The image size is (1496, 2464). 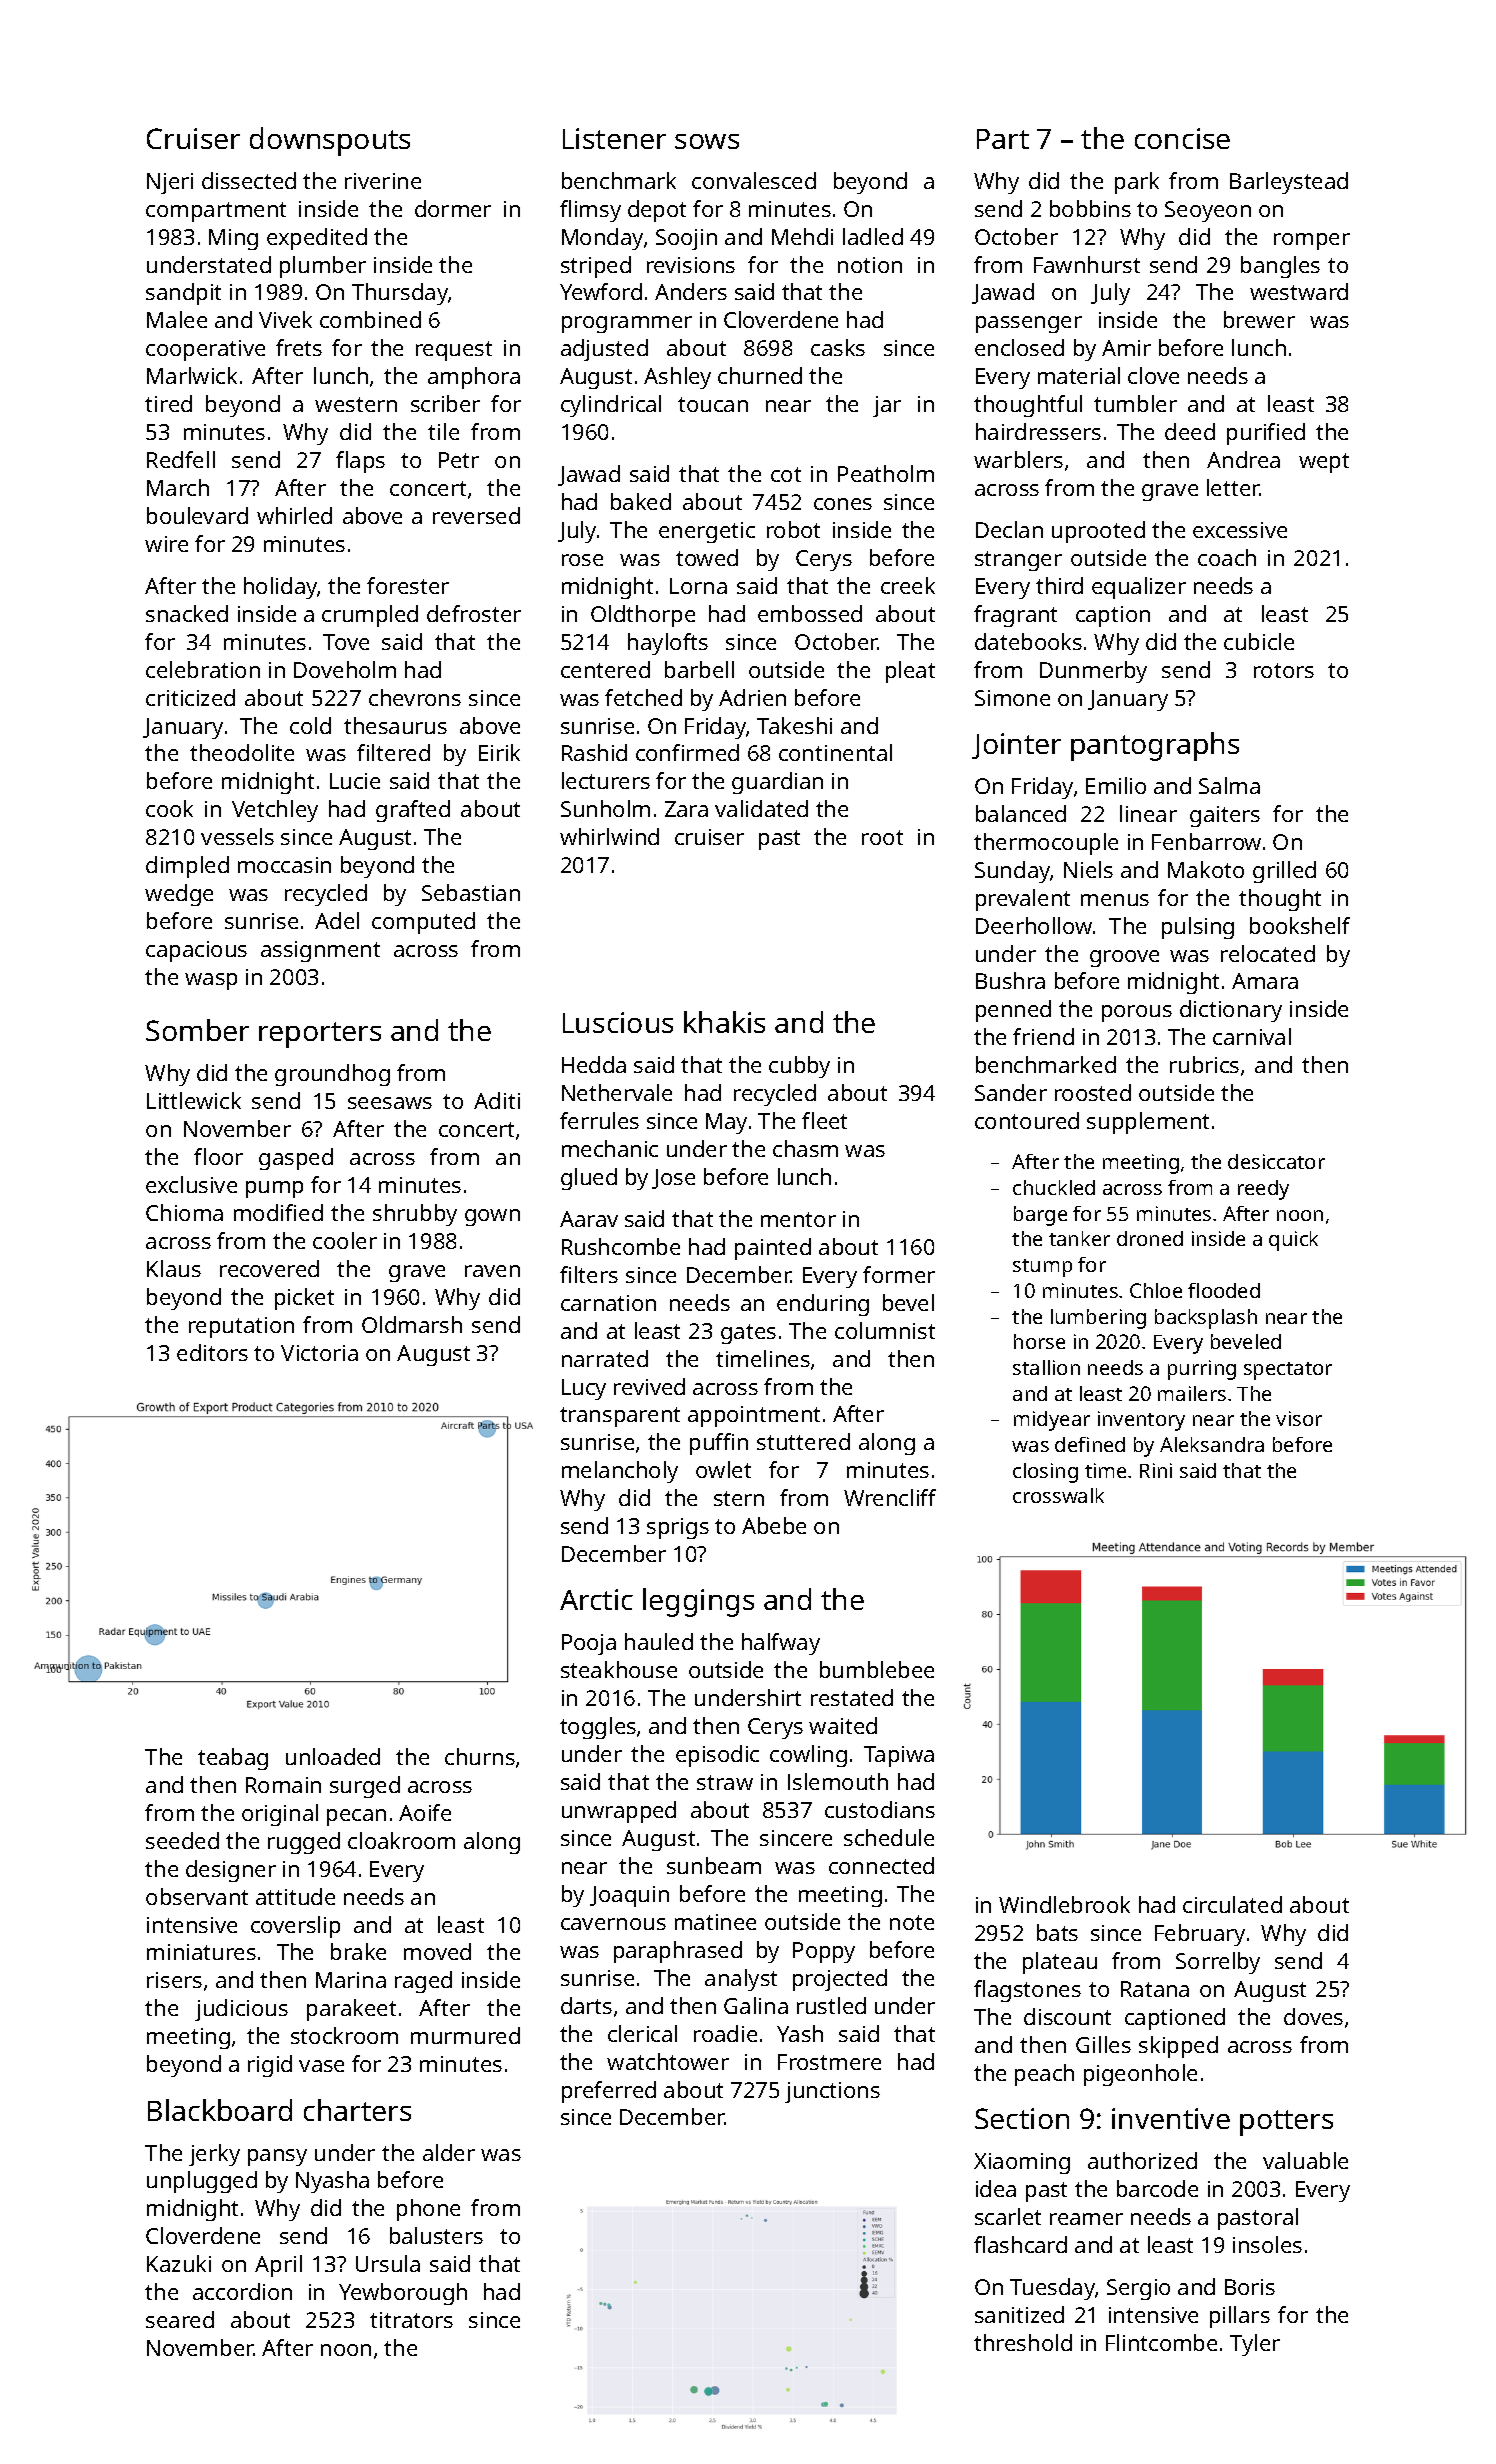 What do you see at coordinates (1058, 1495) in the screenshot?
I see `crosswalk` at bounding box center [1058, 1495].
